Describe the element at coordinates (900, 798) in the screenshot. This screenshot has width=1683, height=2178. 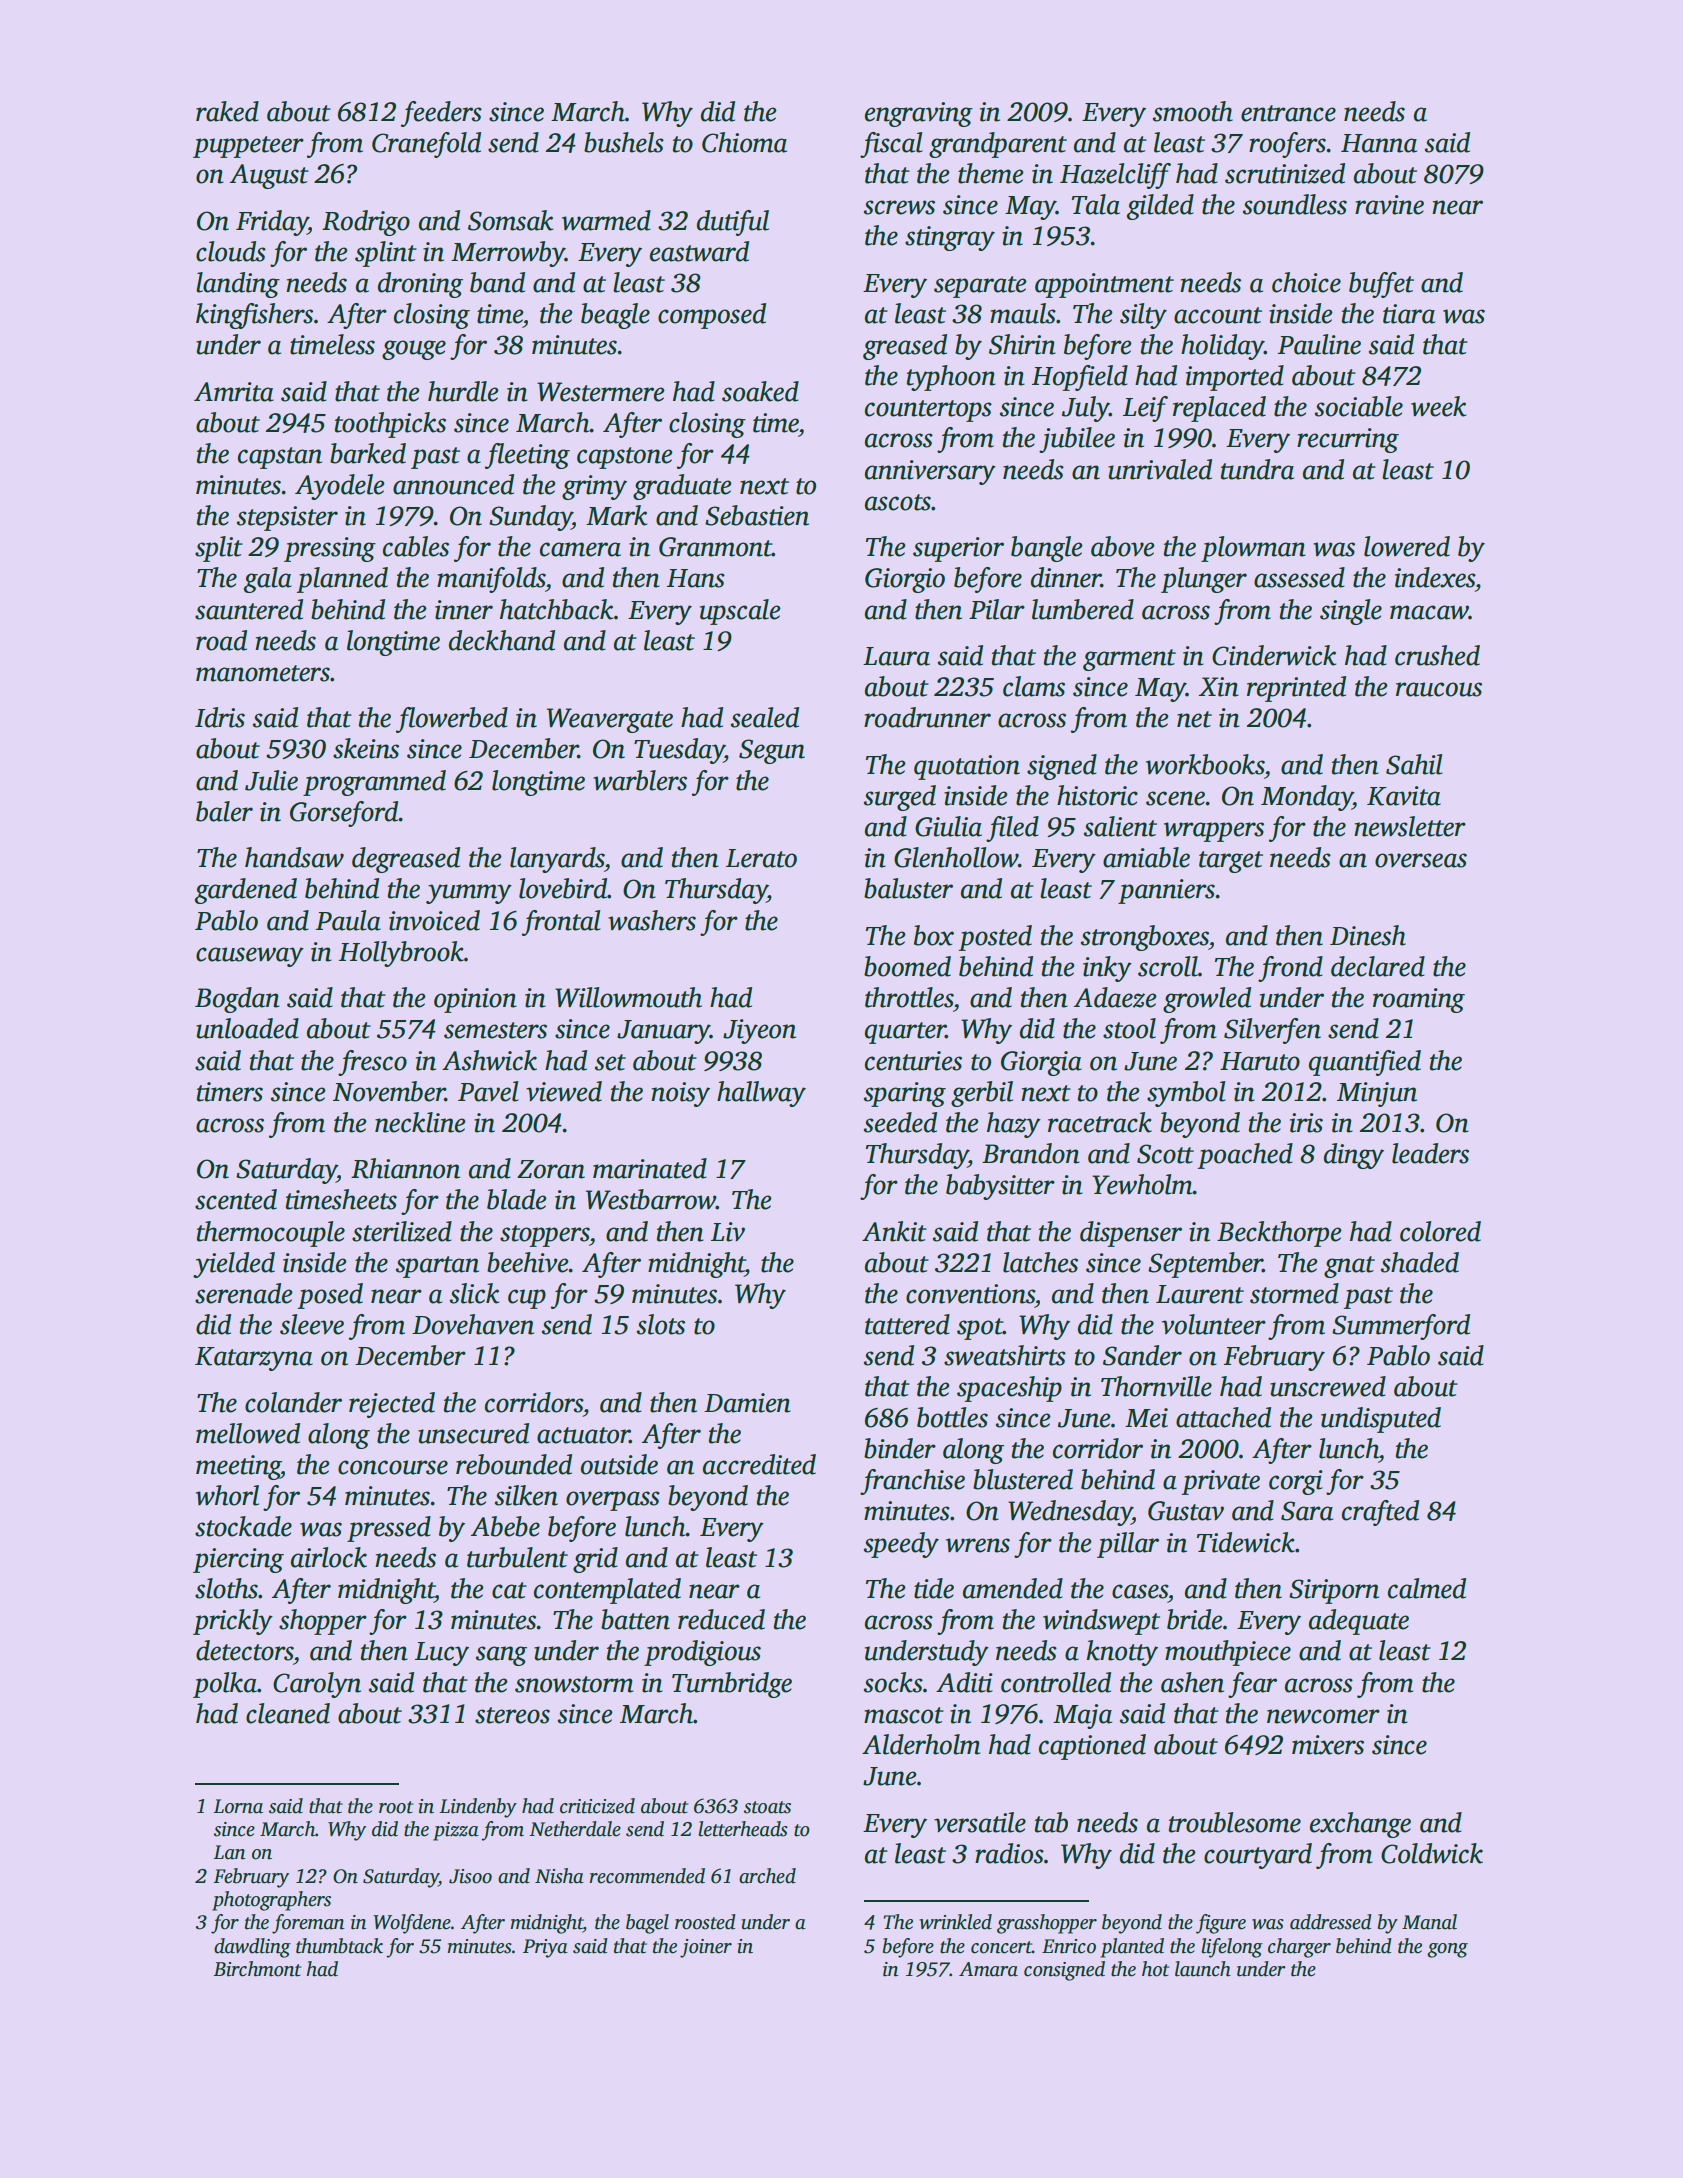
I see `surged` at that location.
